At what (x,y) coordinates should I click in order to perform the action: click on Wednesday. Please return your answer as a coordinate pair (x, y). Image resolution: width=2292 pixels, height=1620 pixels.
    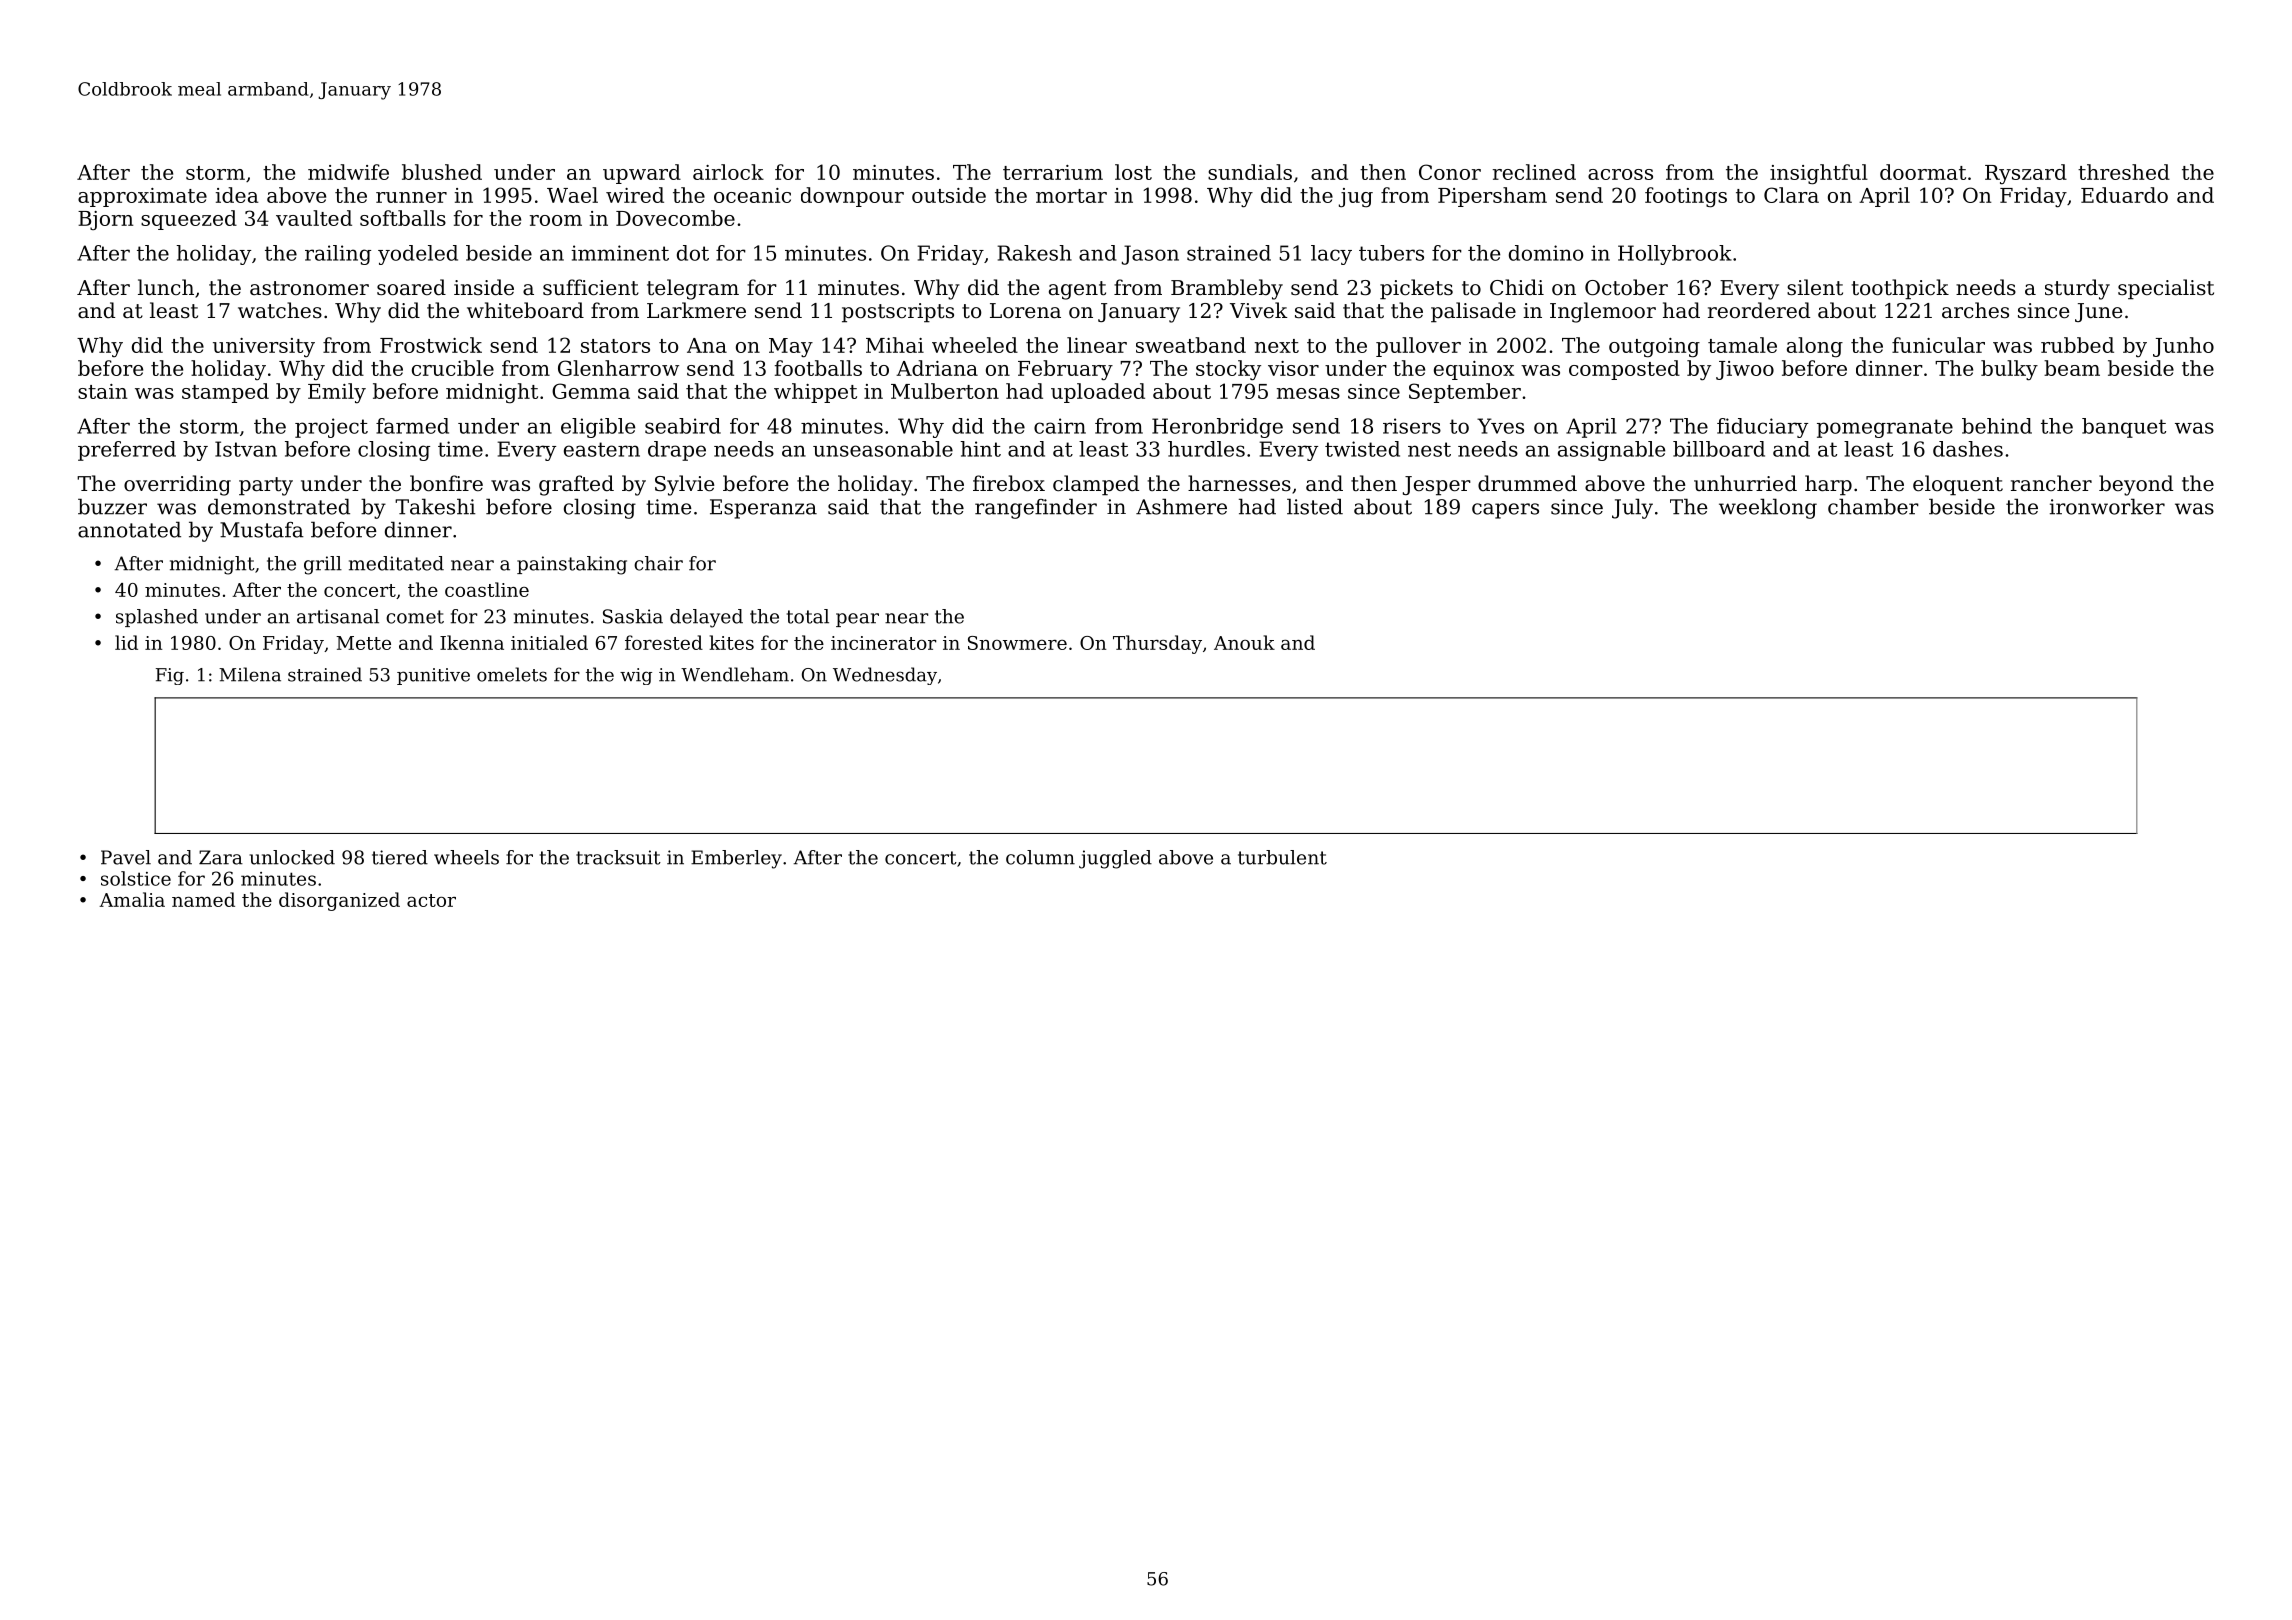
    Looking at the image, I should click on (885, 676).
